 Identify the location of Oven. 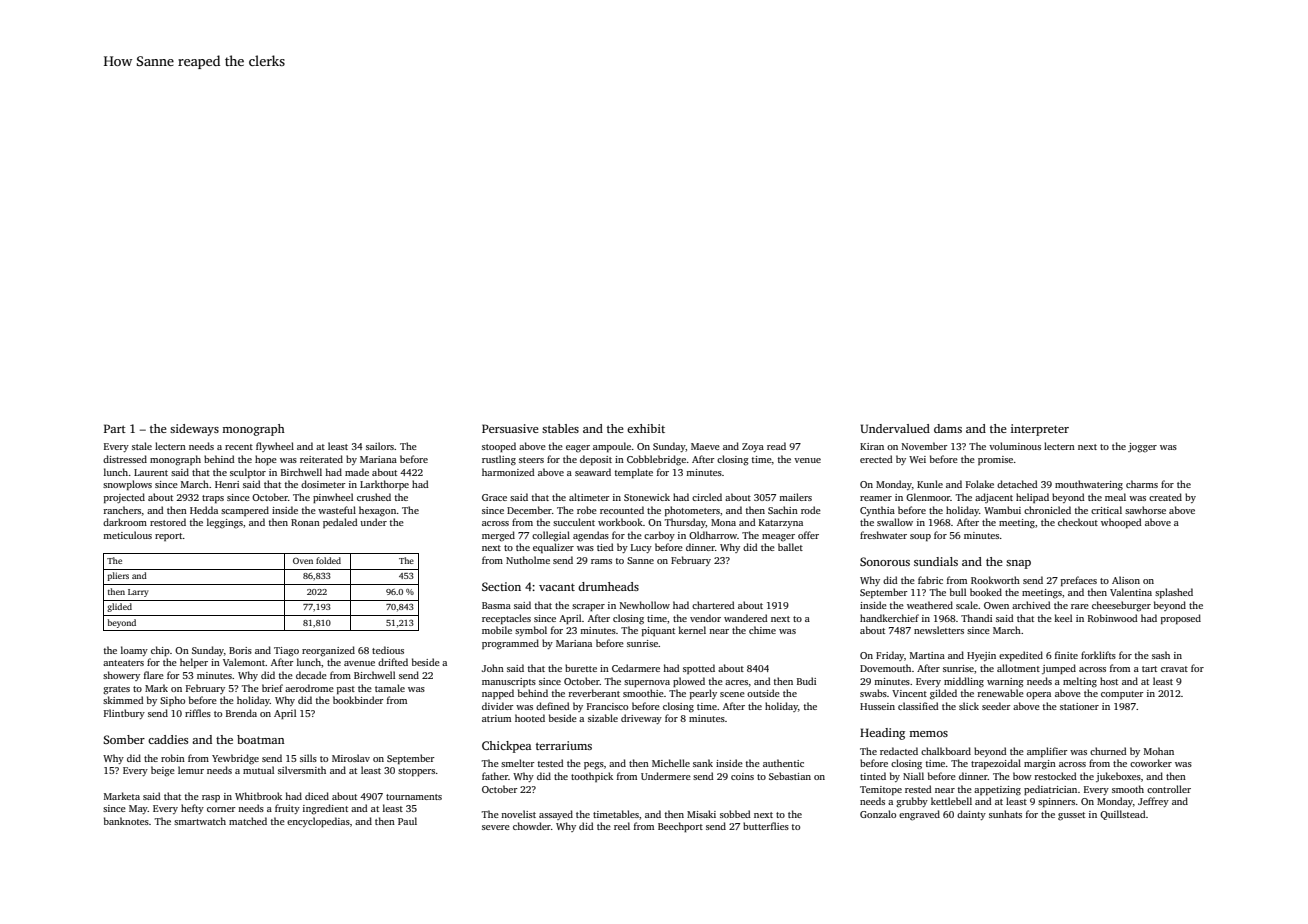
(303, 560).
